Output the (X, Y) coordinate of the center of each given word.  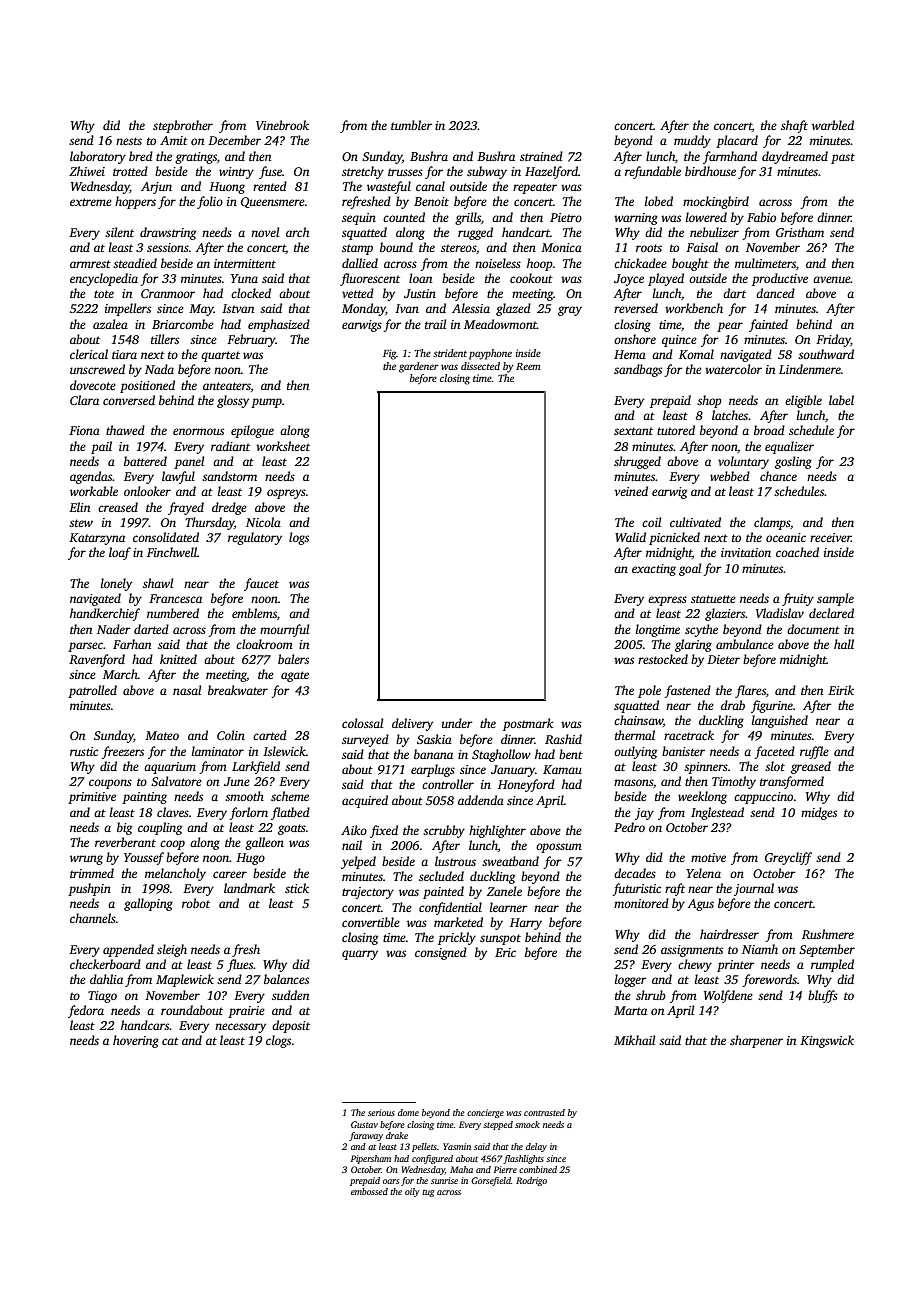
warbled (833, 125)
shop (709, 401)
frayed (186, 508)
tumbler (411, 125)
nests (129, 141)
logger (631, 980)
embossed (369, 1191)
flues (240, 965)
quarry (360, 955)
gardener (419, 367)
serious (381, 1112)
